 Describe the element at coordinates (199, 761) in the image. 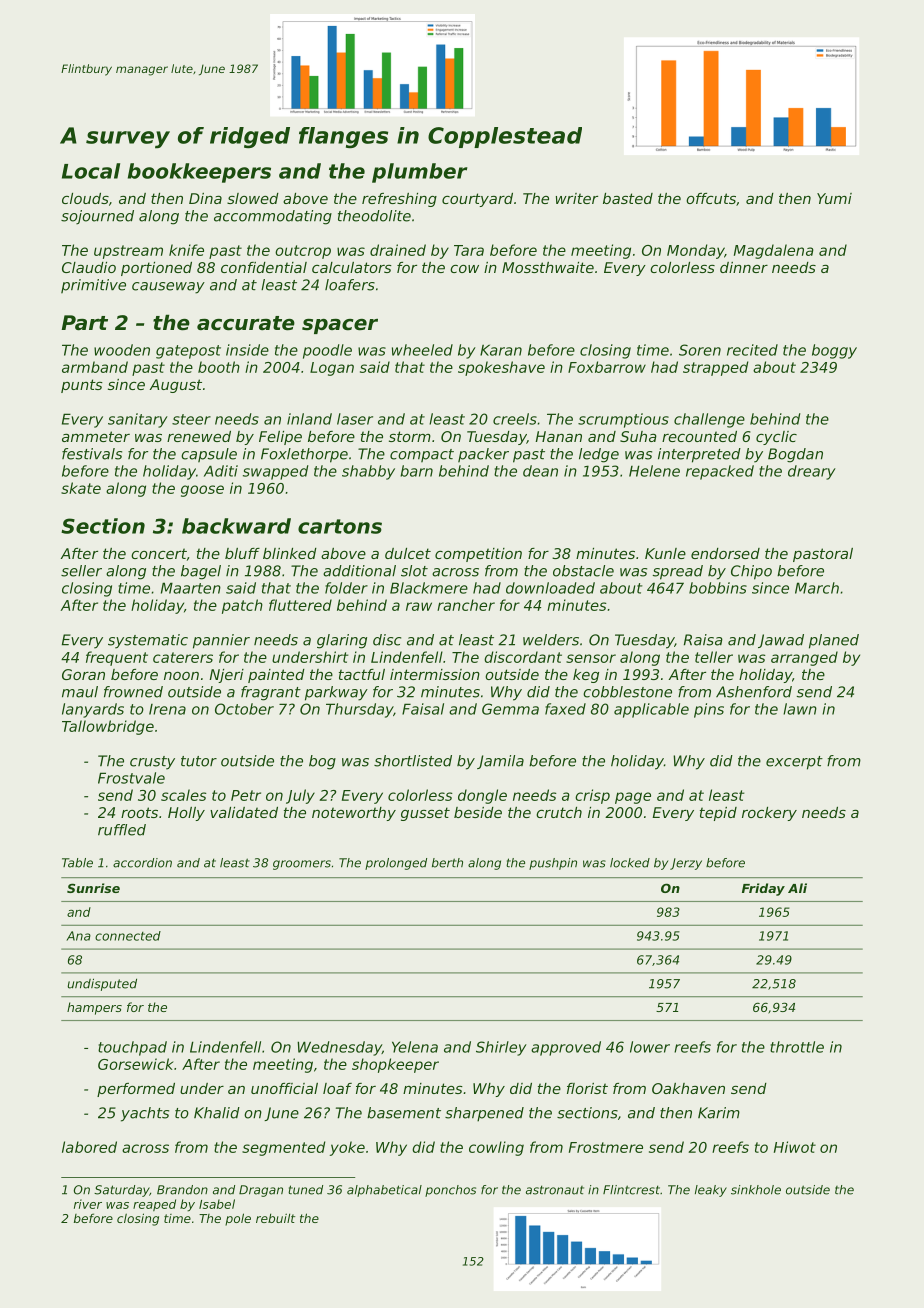

I see `tutor` at that location.
